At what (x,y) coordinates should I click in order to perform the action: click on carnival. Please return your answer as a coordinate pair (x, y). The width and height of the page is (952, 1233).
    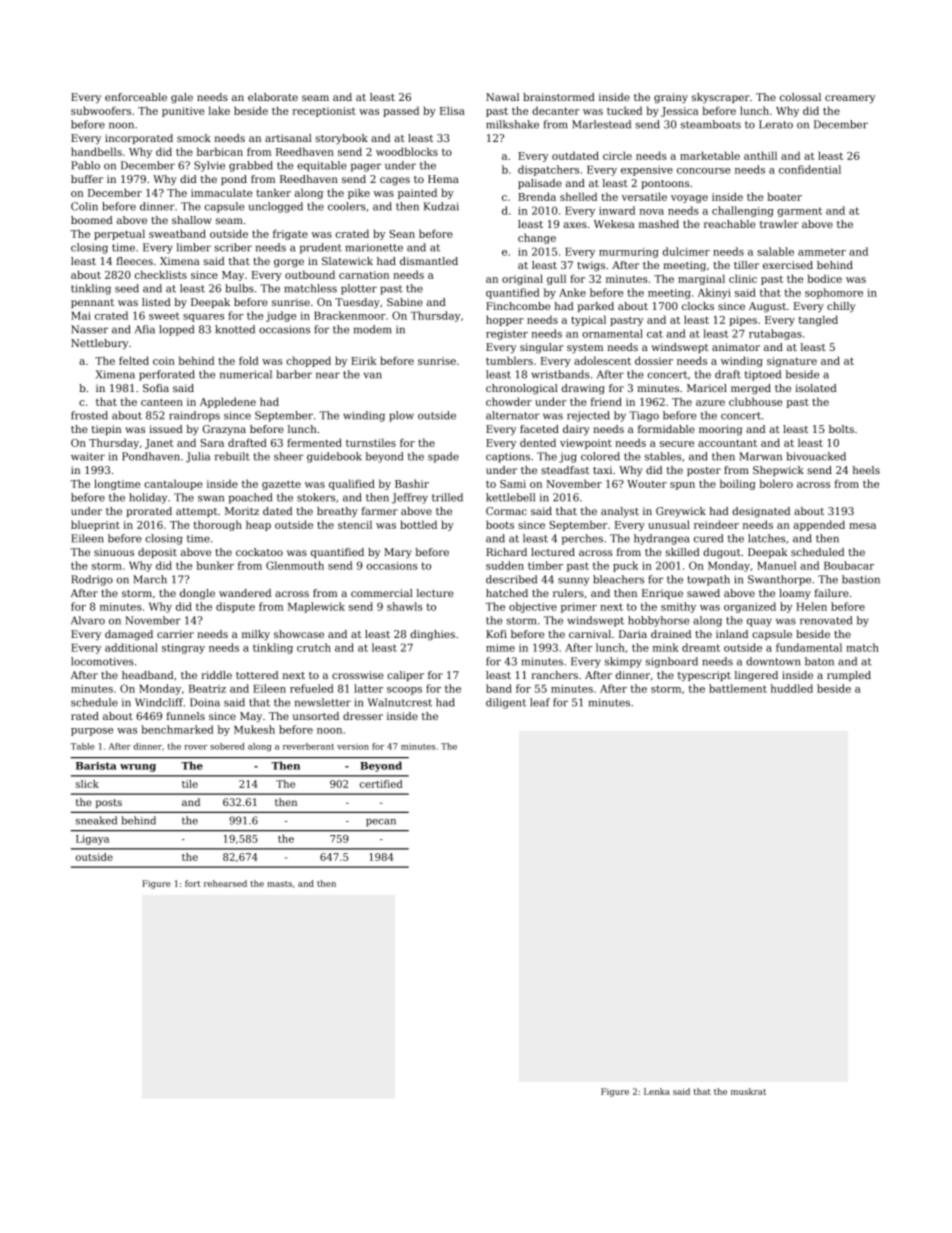
    Looking at the image, I should click on (590, 634).
